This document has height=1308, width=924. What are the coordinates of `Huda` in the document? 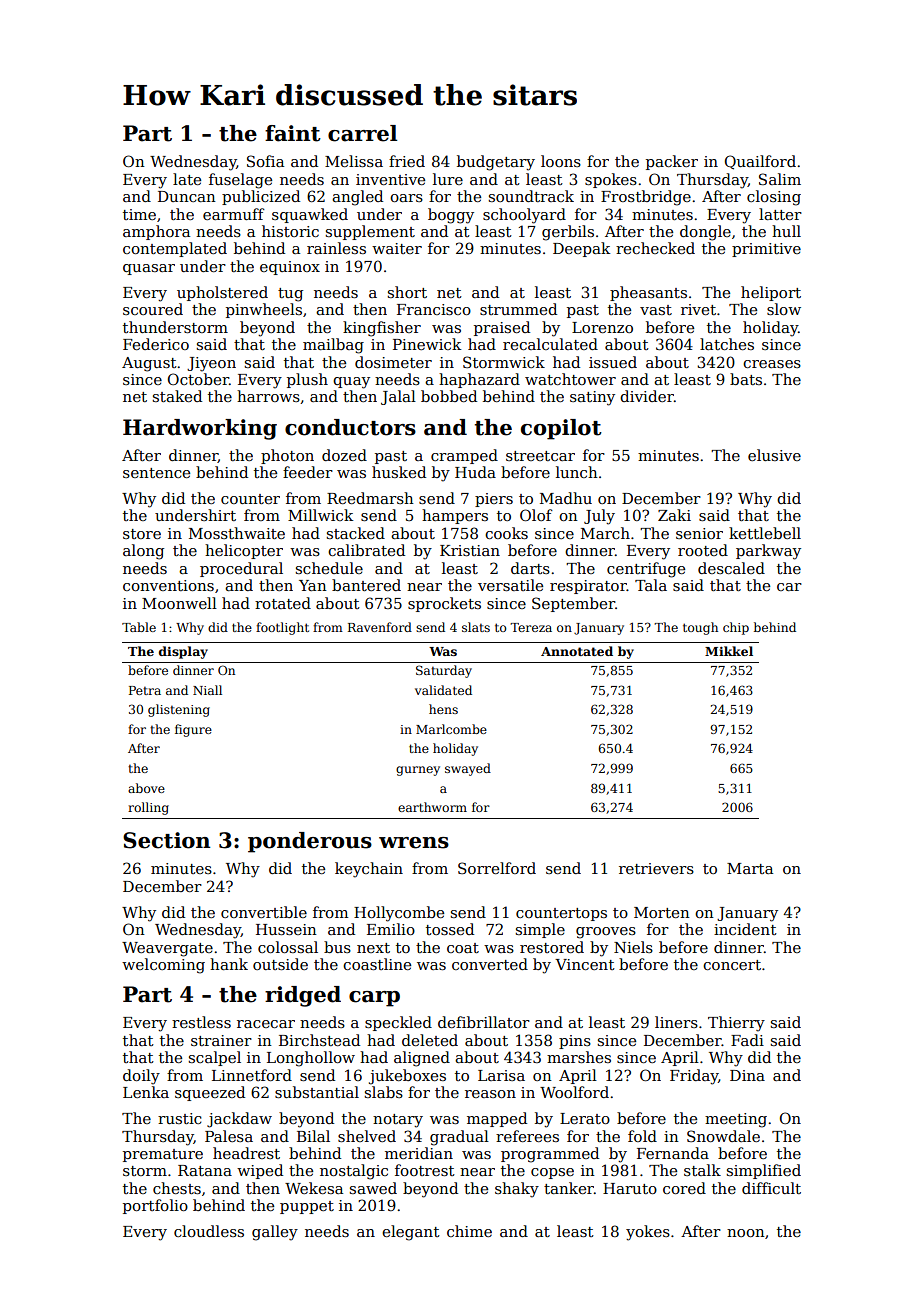 It's located at (475, 472).
